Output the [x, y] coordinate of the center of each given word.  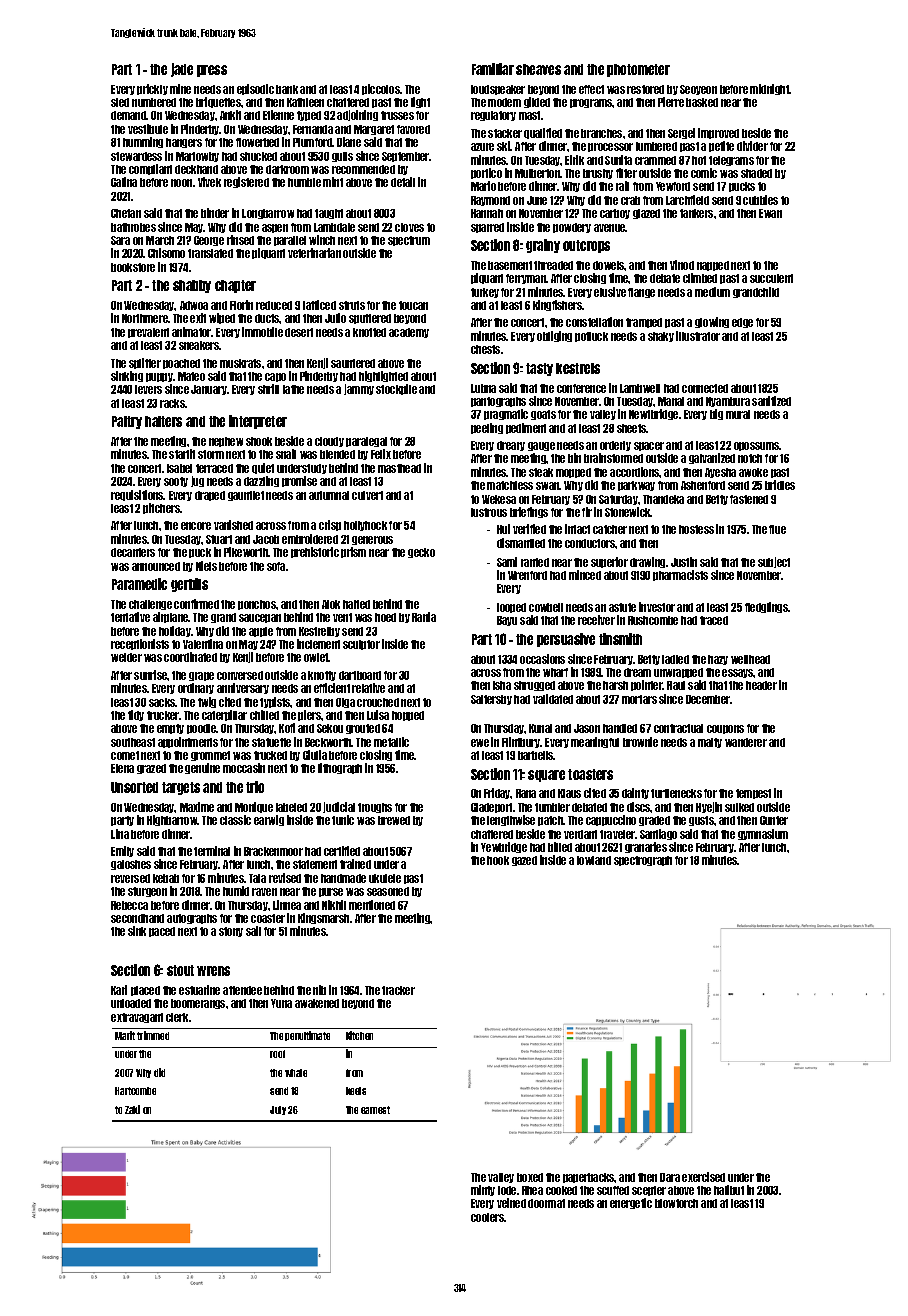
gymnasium [763, 834]
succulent [771, 278]
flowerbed [257, 142]
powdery [572, 228]
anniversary [243, 688]
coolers [487, 1217]
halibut [729, 1190]
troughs [375, 808]
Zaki [132, 1109]
